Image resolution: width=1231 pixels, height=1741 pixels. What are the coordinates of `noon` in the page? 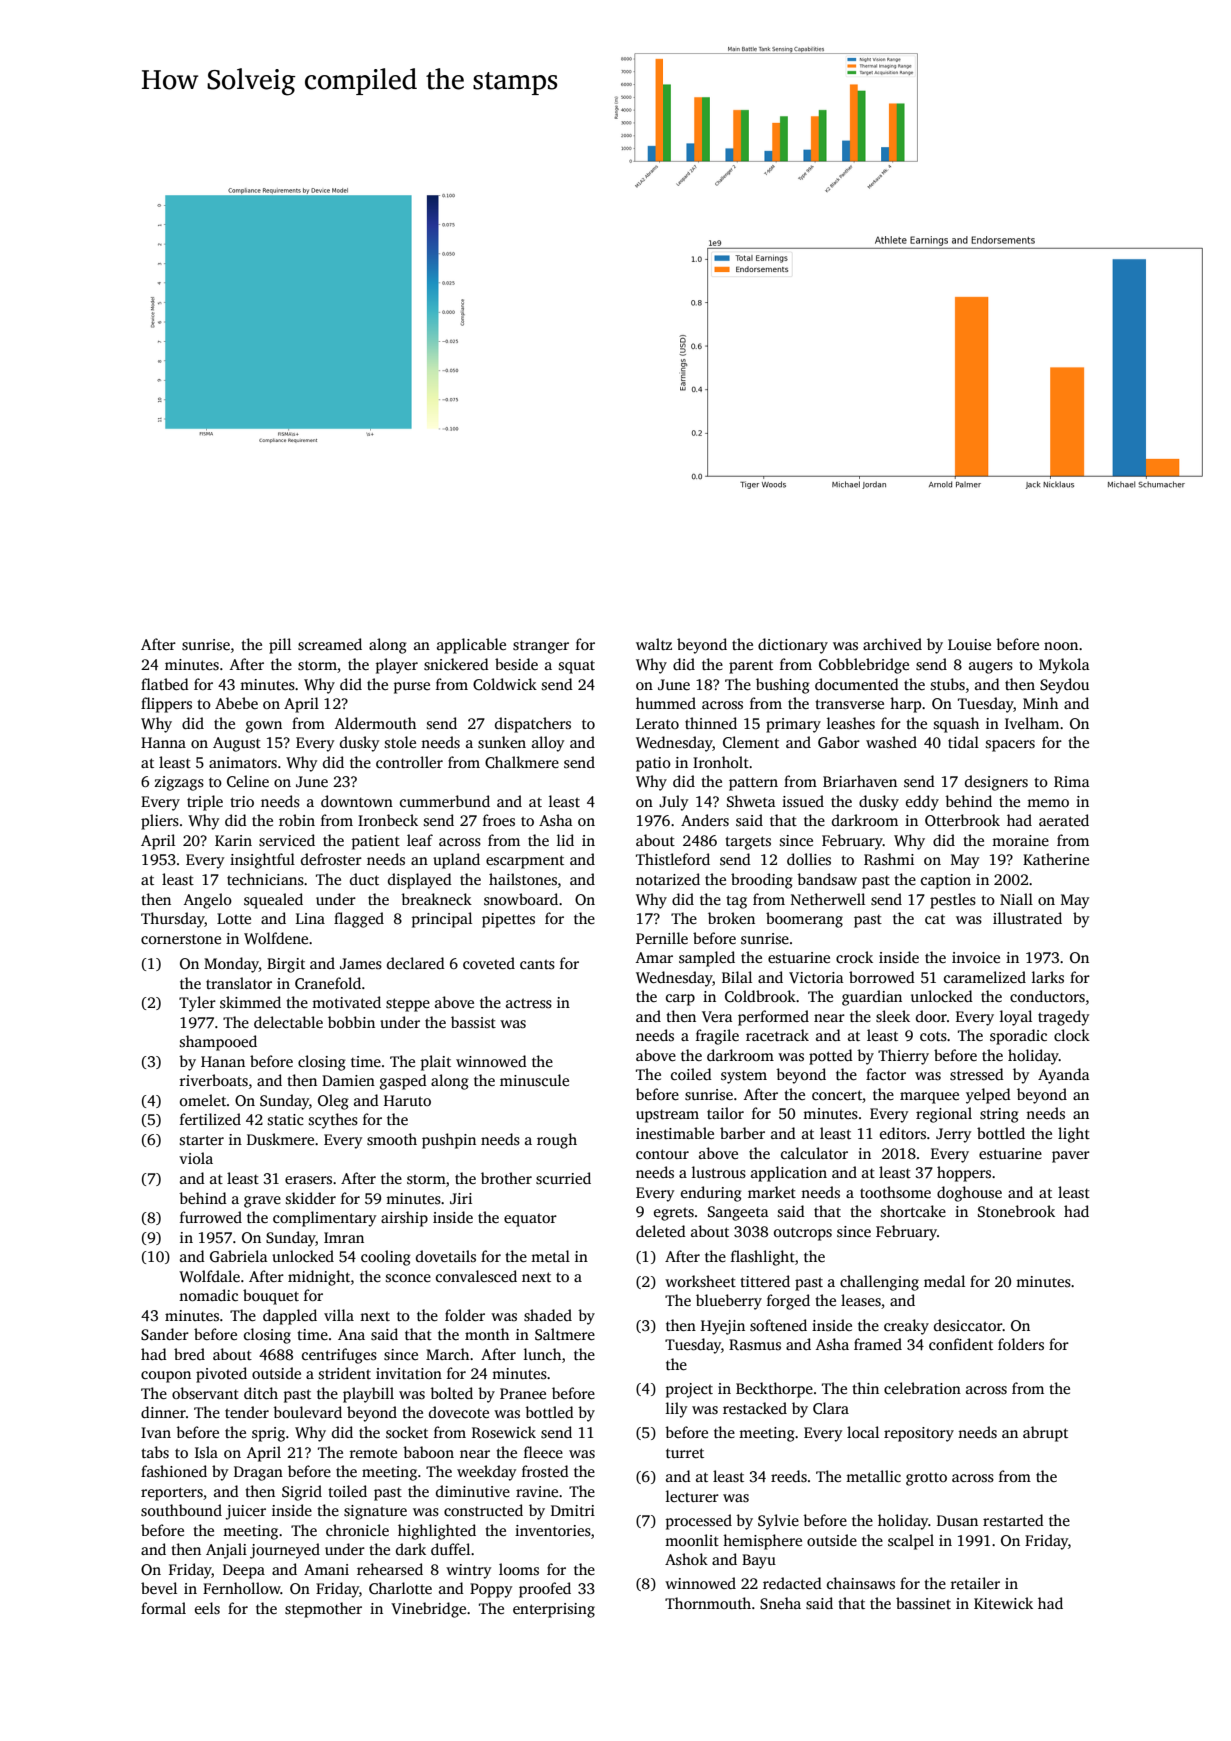 It's located at (1061, 646).
